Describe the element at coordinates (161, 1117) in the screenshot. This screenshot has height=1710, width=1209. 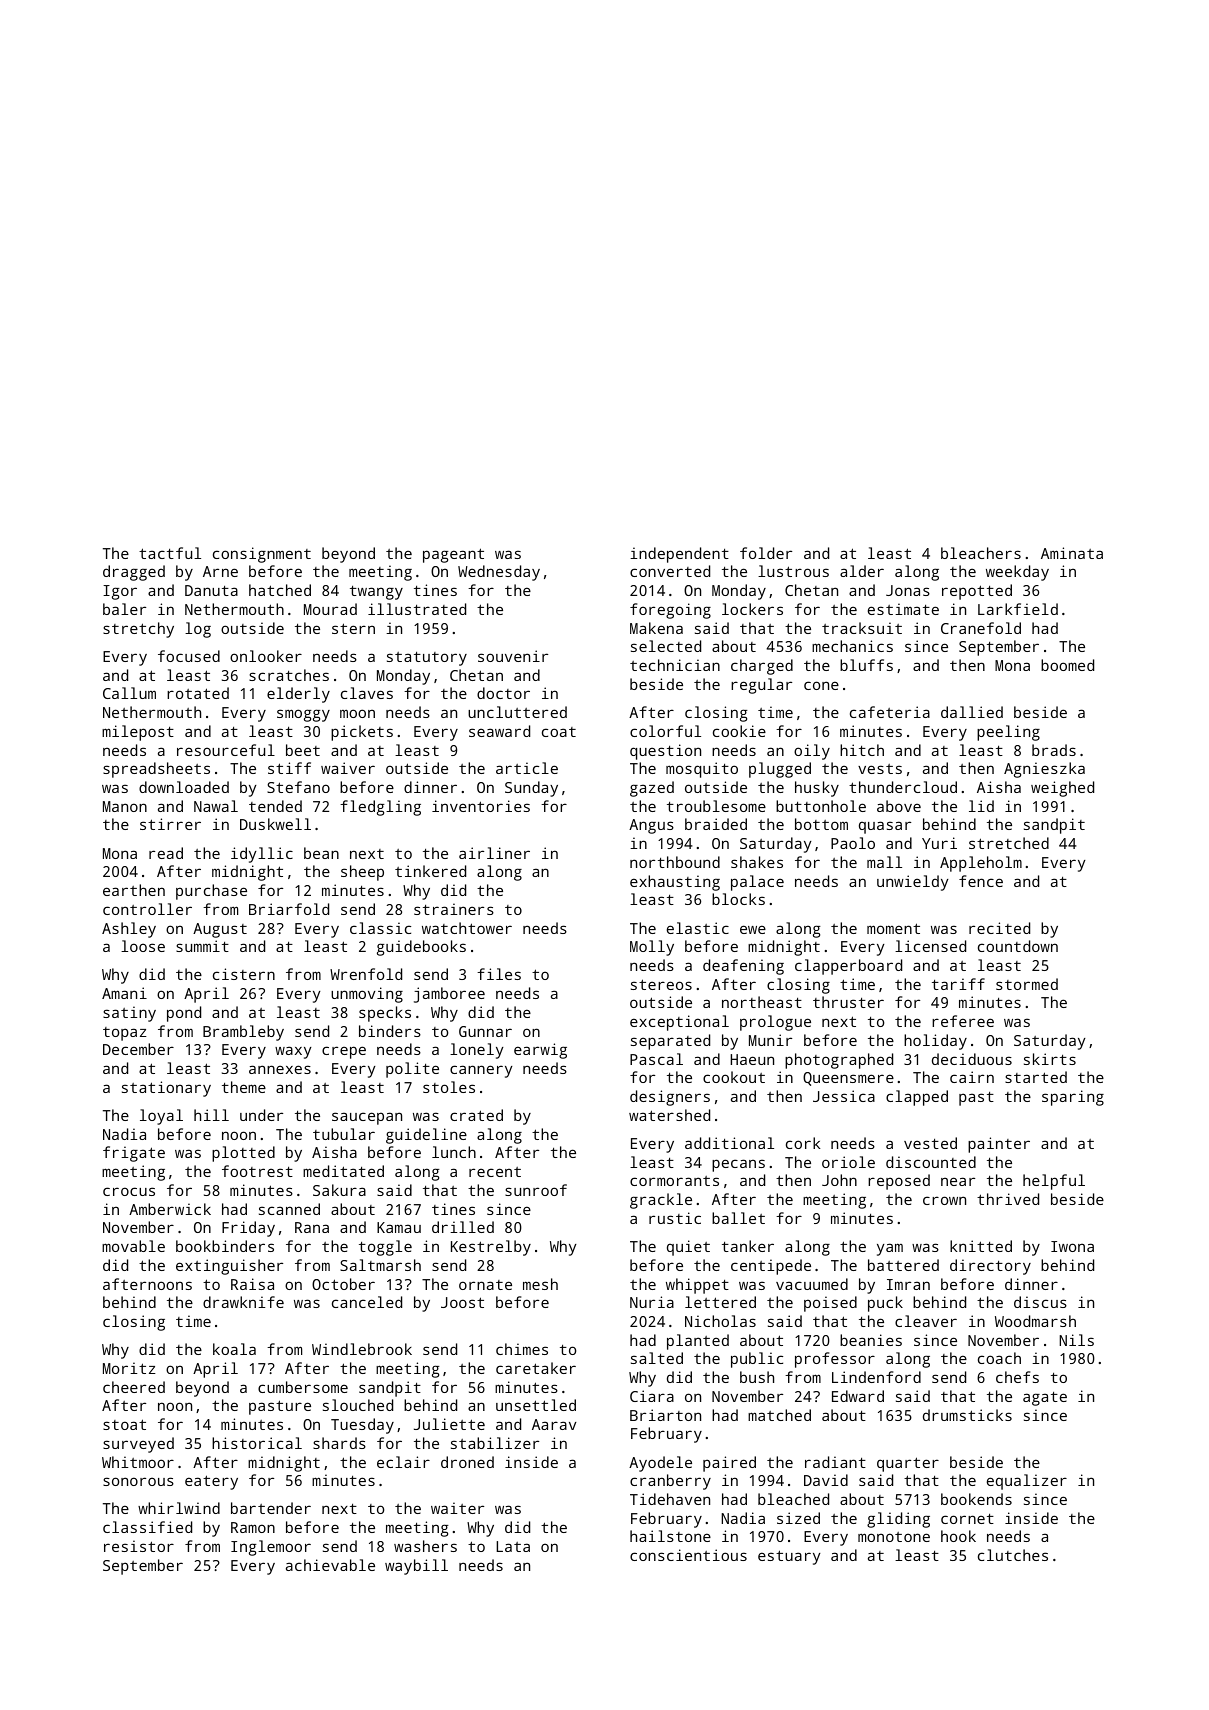
I see `loyal` at that location.
